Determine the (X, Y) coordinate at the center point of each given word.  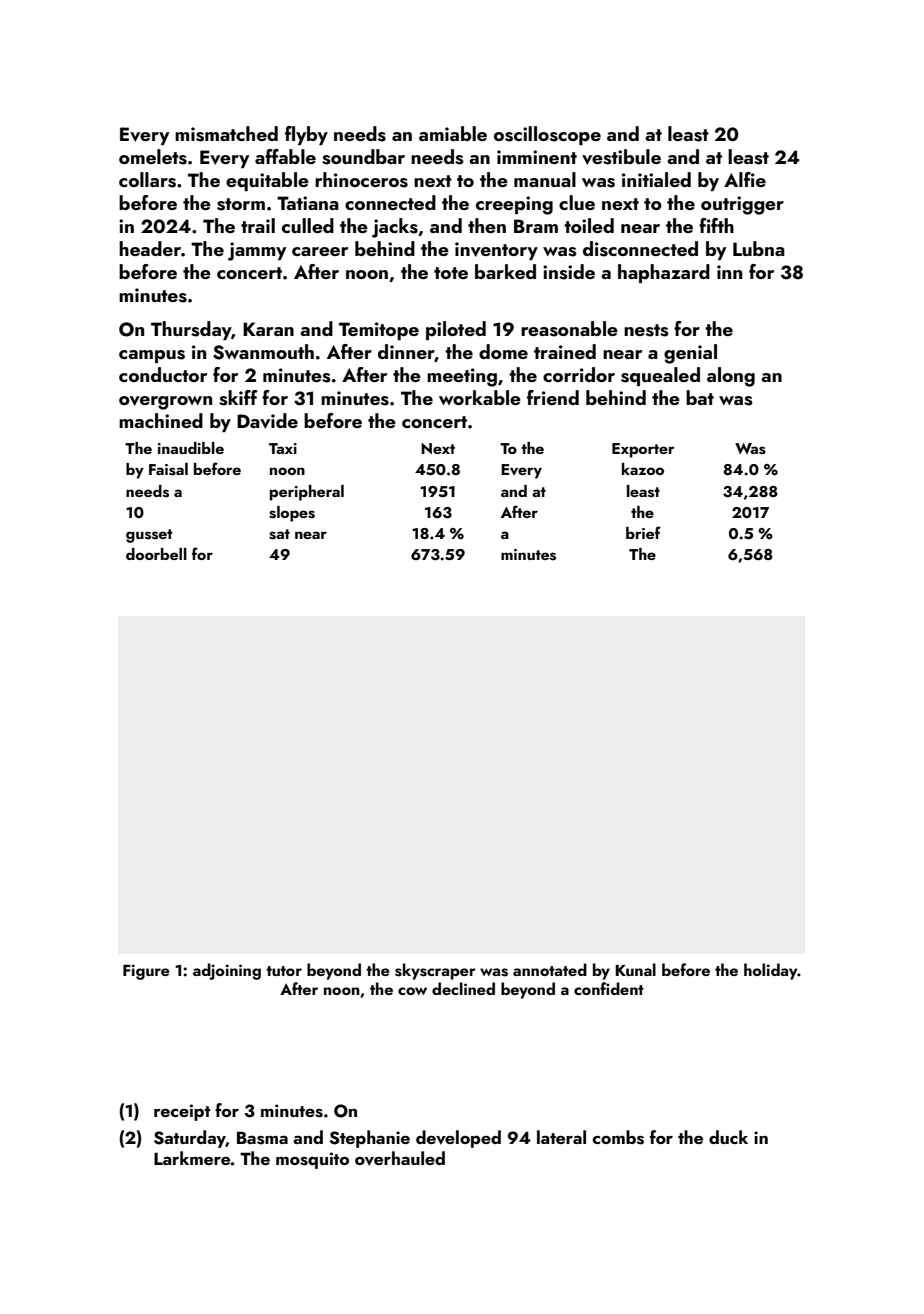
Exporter (643, 450)
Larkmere (192, 1158)
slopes (292, 514)
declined (463, 988)
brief (643, 532)
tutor (284, 971)
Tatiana (308, 203)
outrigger (742, 205)
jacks (395, 228)
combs (618, 1137)
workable (480, 397)
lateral (561, 1137)
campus (152, 356)
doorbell (156, 554)
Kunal (635, 969)
